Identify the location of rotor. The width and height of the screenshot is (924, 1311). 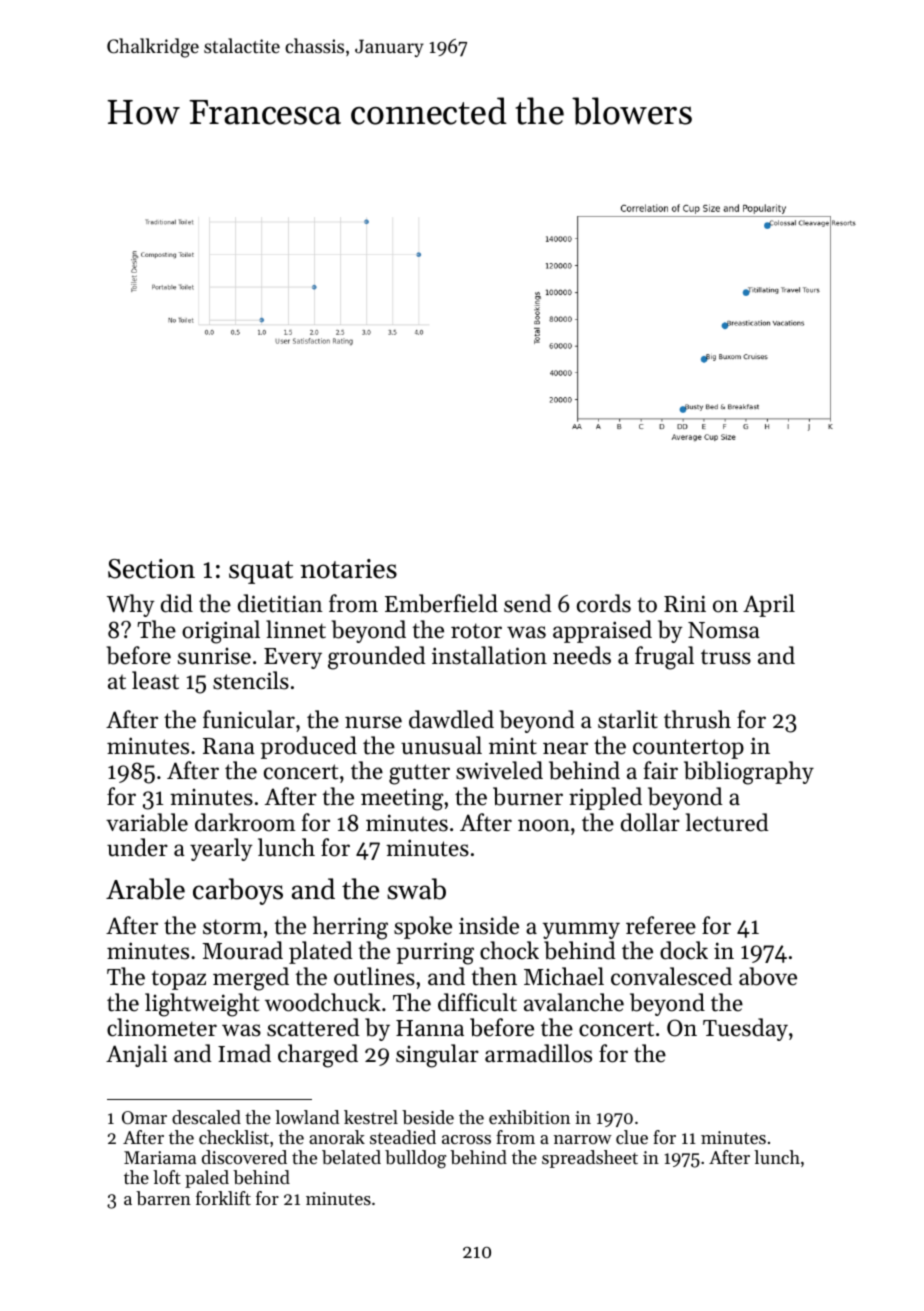
(476, 631).
